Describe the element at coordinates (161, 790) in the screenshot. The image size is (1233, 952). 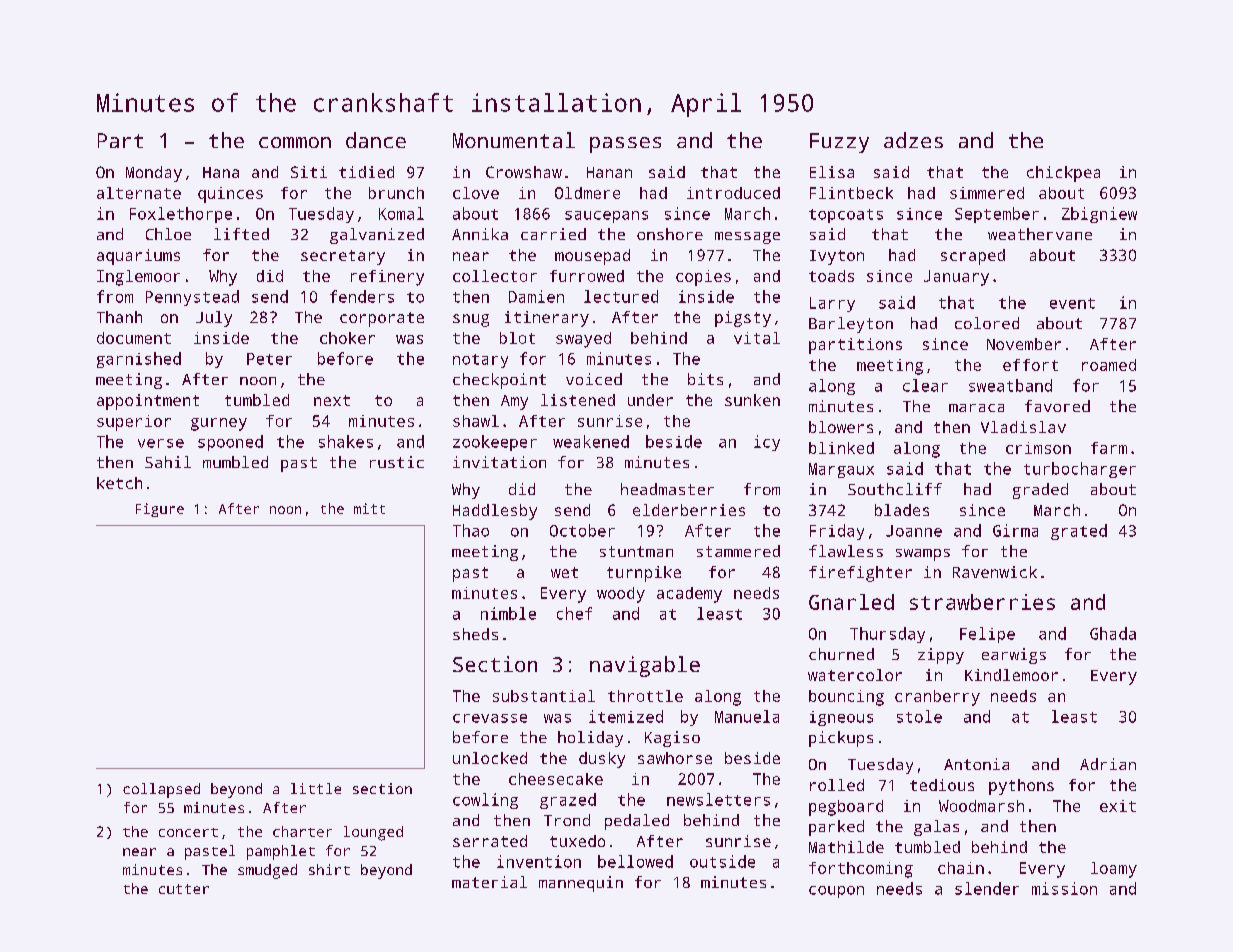
I see `collapsed` at that location.
